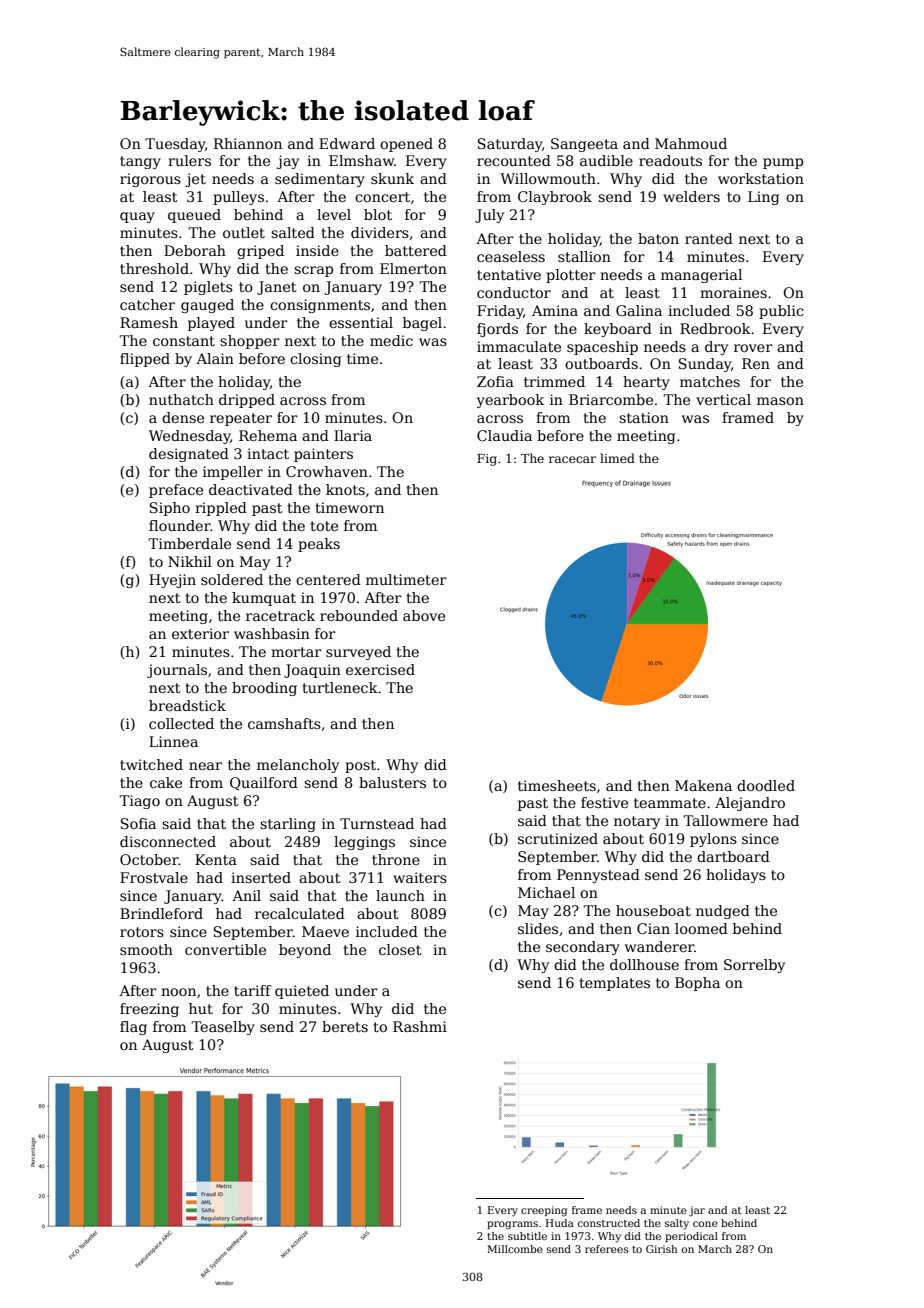 The image size is (924, 1308). I want to click on programs, so click(512, 1225).
